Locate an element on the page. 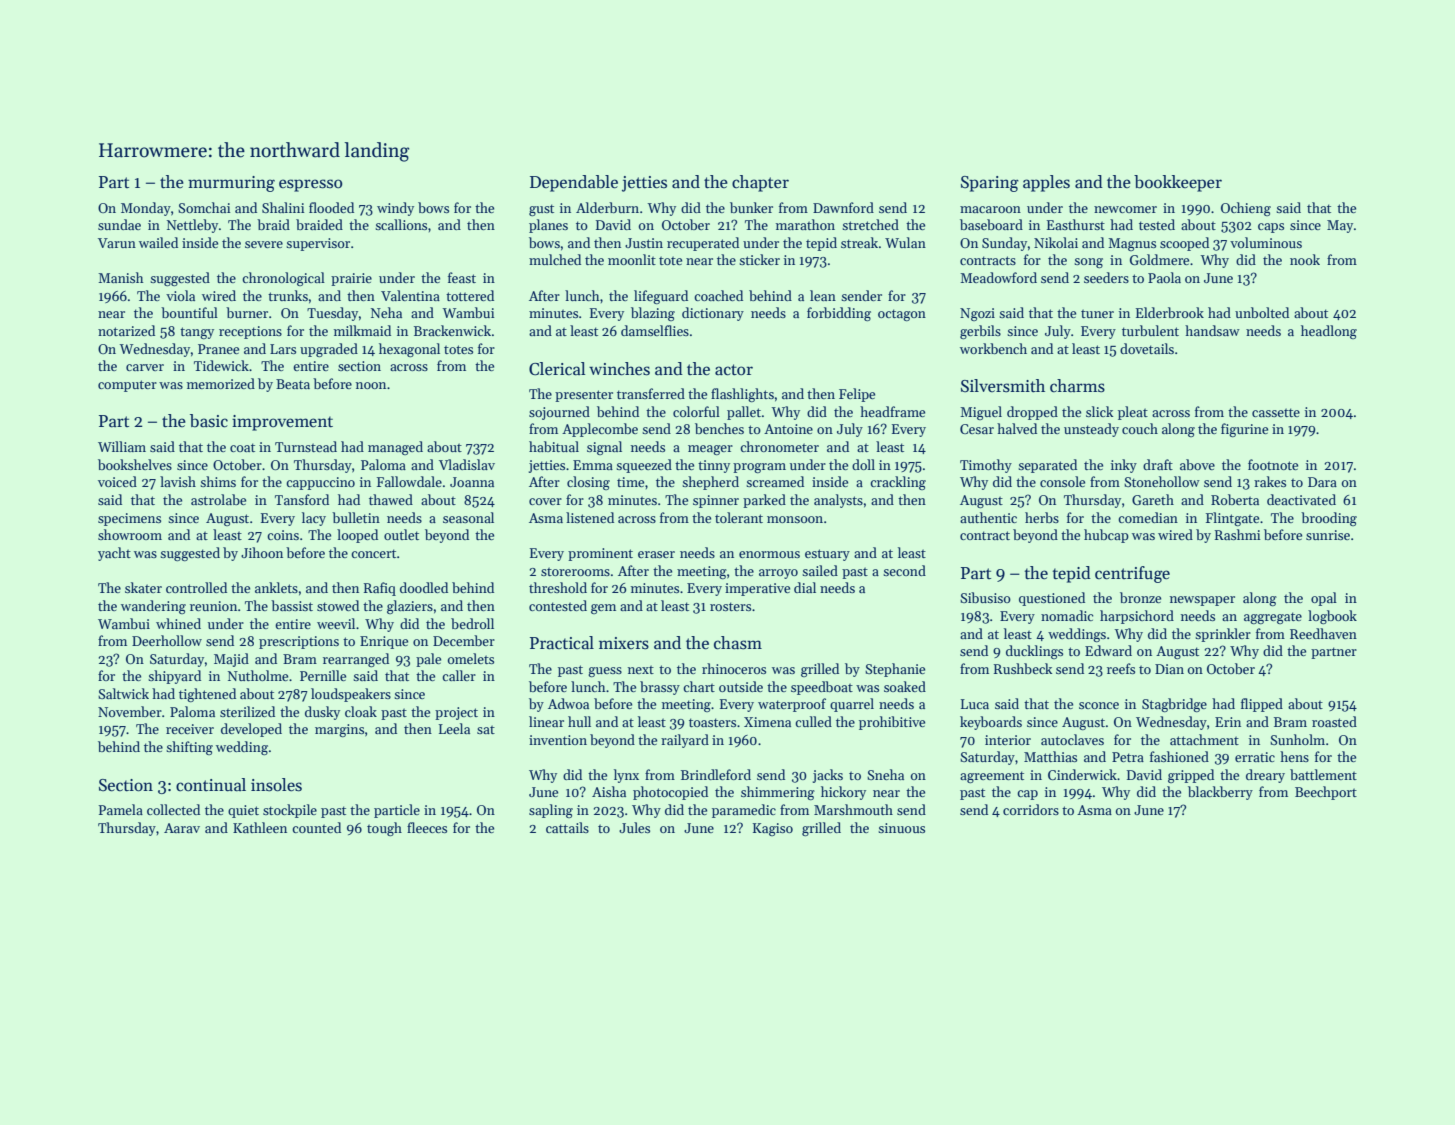 The height and width of the document is (1125, 1455). Emma is located at coordinates (593, 465).
